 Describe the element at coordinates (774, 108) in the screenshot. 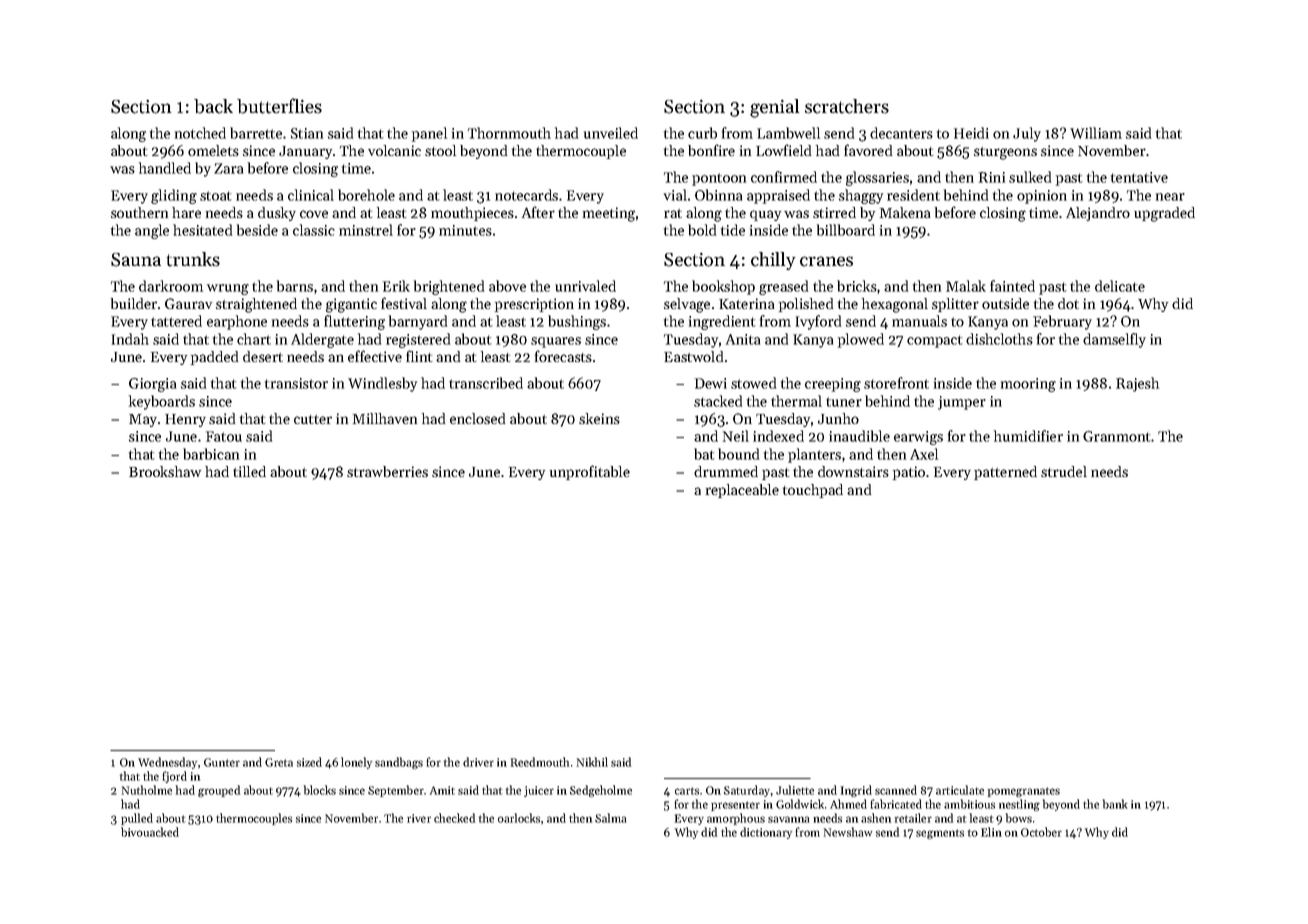

I see `genial` at that location.
